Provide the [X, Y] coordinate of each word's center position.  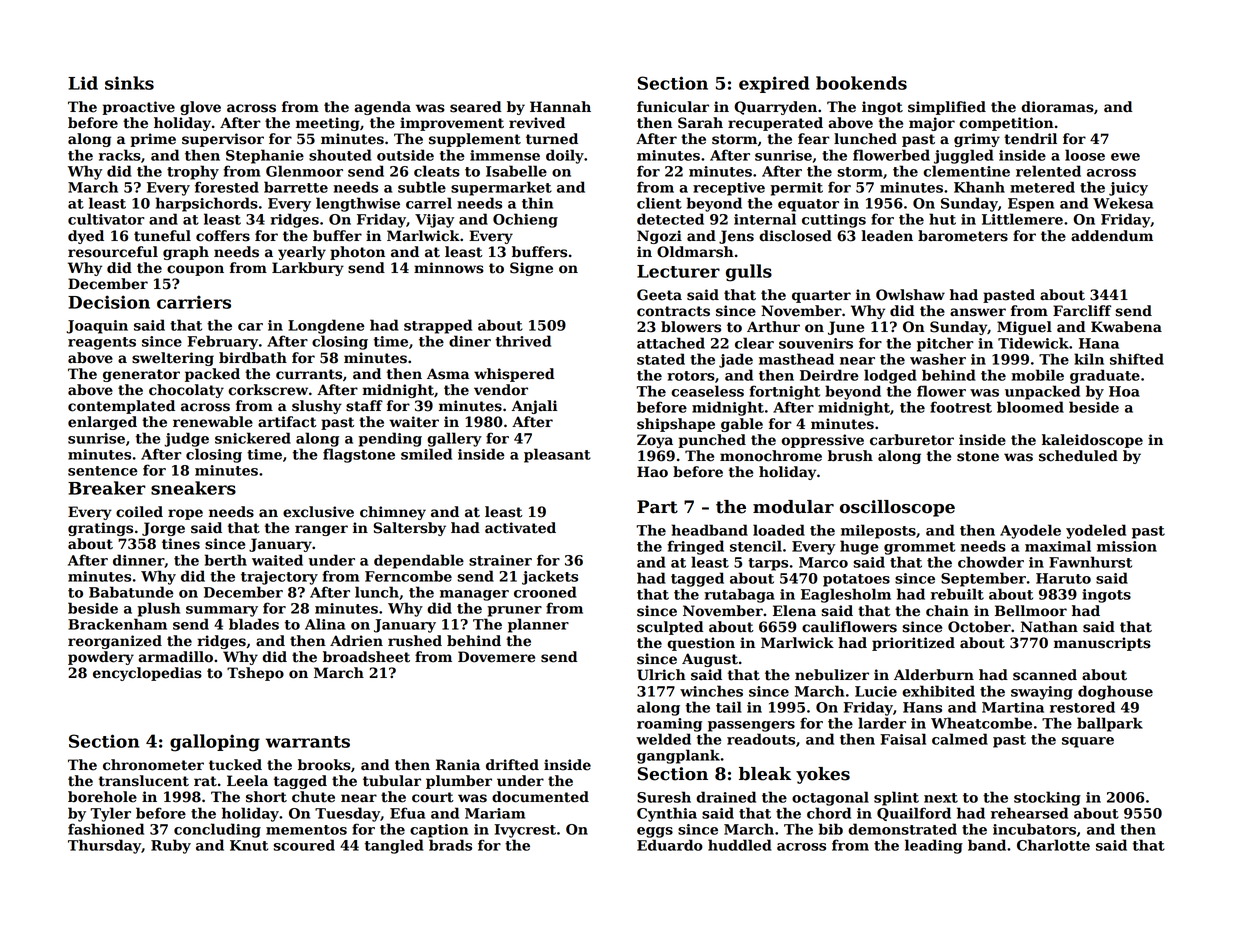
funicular [673, 107]
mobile [1037, 375]
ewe [1125, 157]
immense [505, 155]
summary [222, 611]
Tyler [110, 814]
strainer [500, 560]
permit [796, 189]
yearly [302, 253]
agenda [382, 108]
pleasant [557, 455]
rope [185, 514]
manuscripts [1102, 644]
